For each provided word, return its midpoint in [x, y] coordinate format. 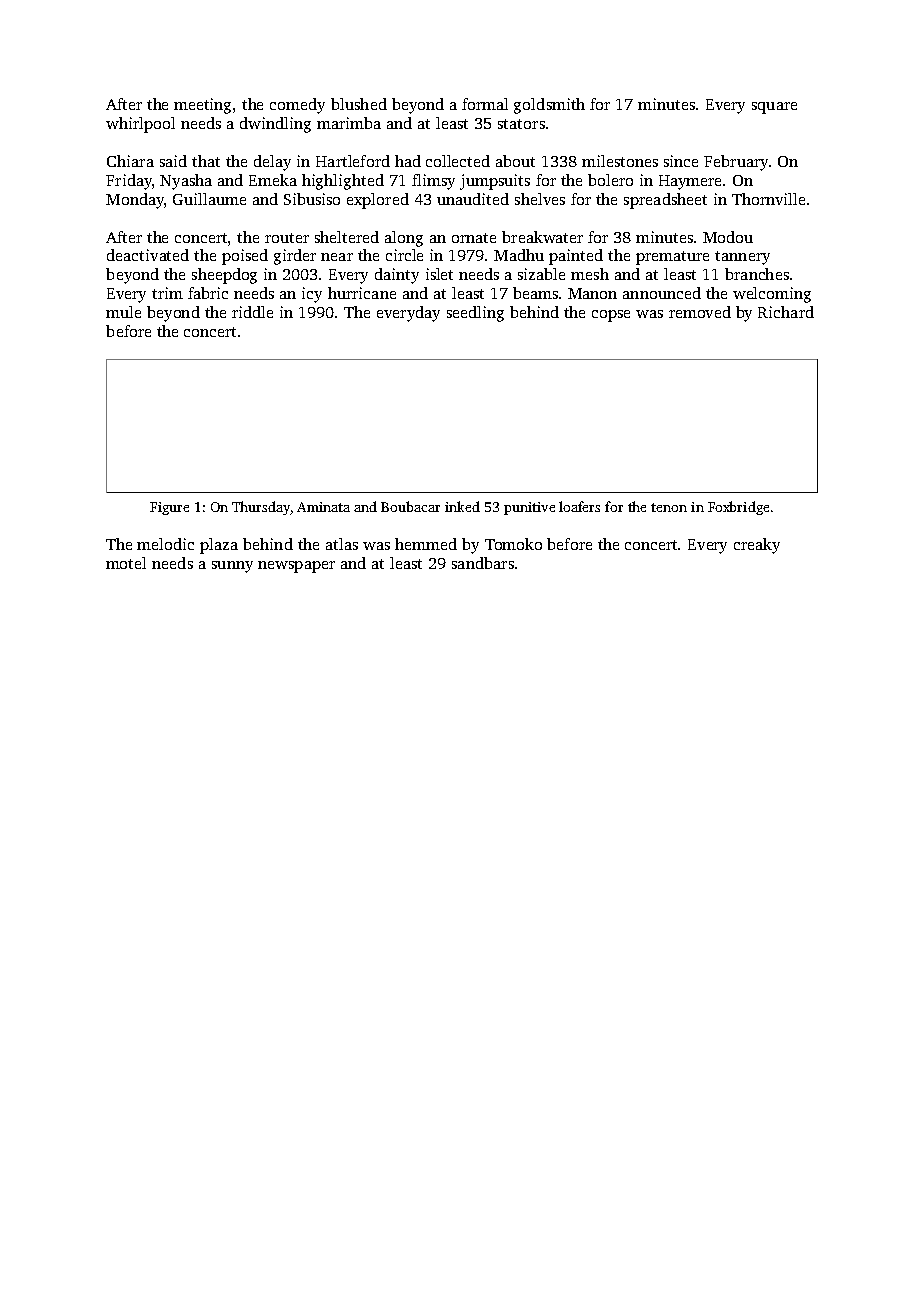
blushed [359, 104]
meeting [202, 106]
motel [126, 563]
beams [535, 293]
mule [123, 312]
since [681, 161]
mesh [590, 274]
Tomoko [513, 544]
